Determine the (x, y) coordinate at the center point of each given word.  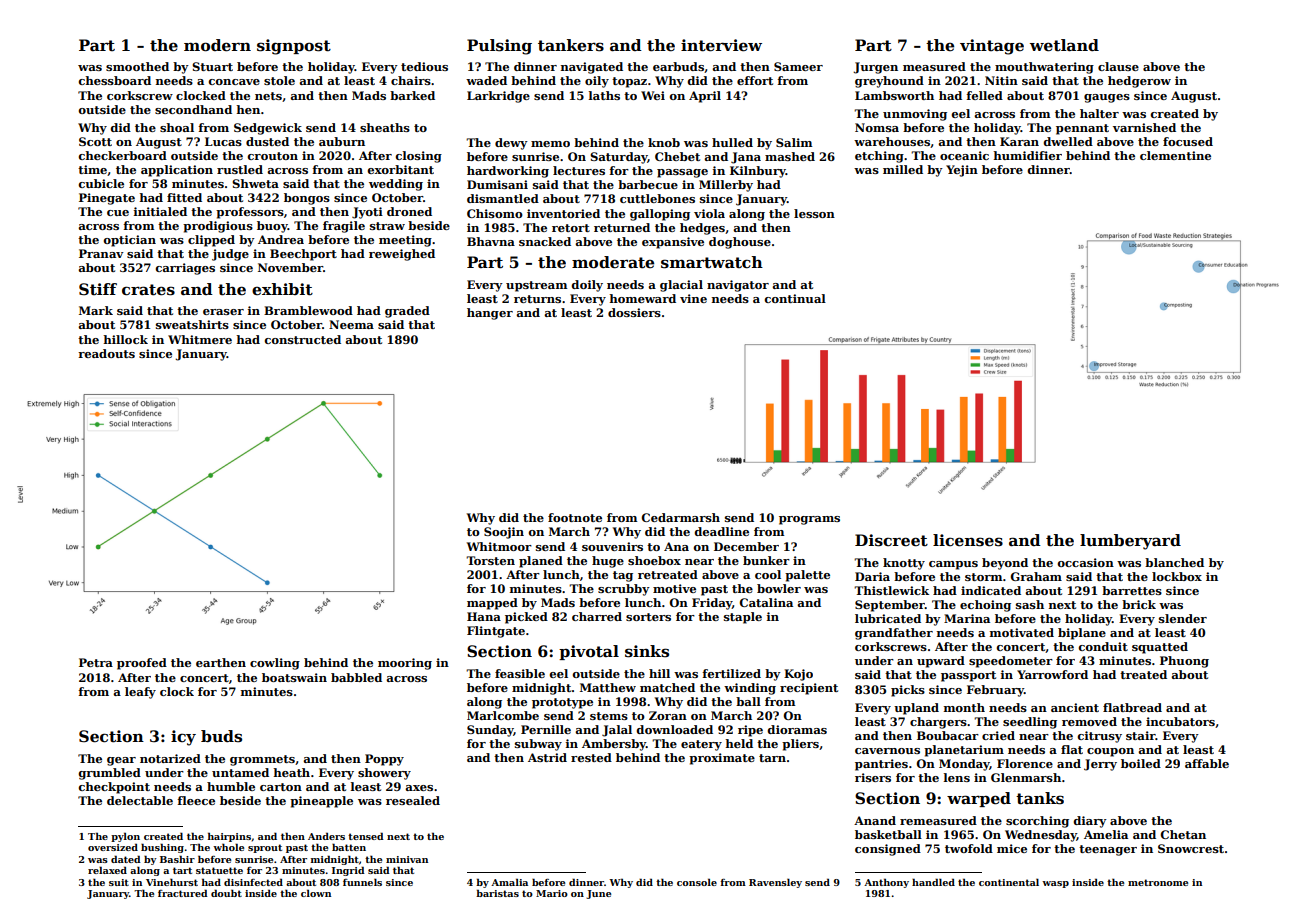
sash (1030, 604)
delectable (140, 800)
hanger (490, 314)
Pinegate (107, 199)
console (697, 882)
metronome (1158, 882)
